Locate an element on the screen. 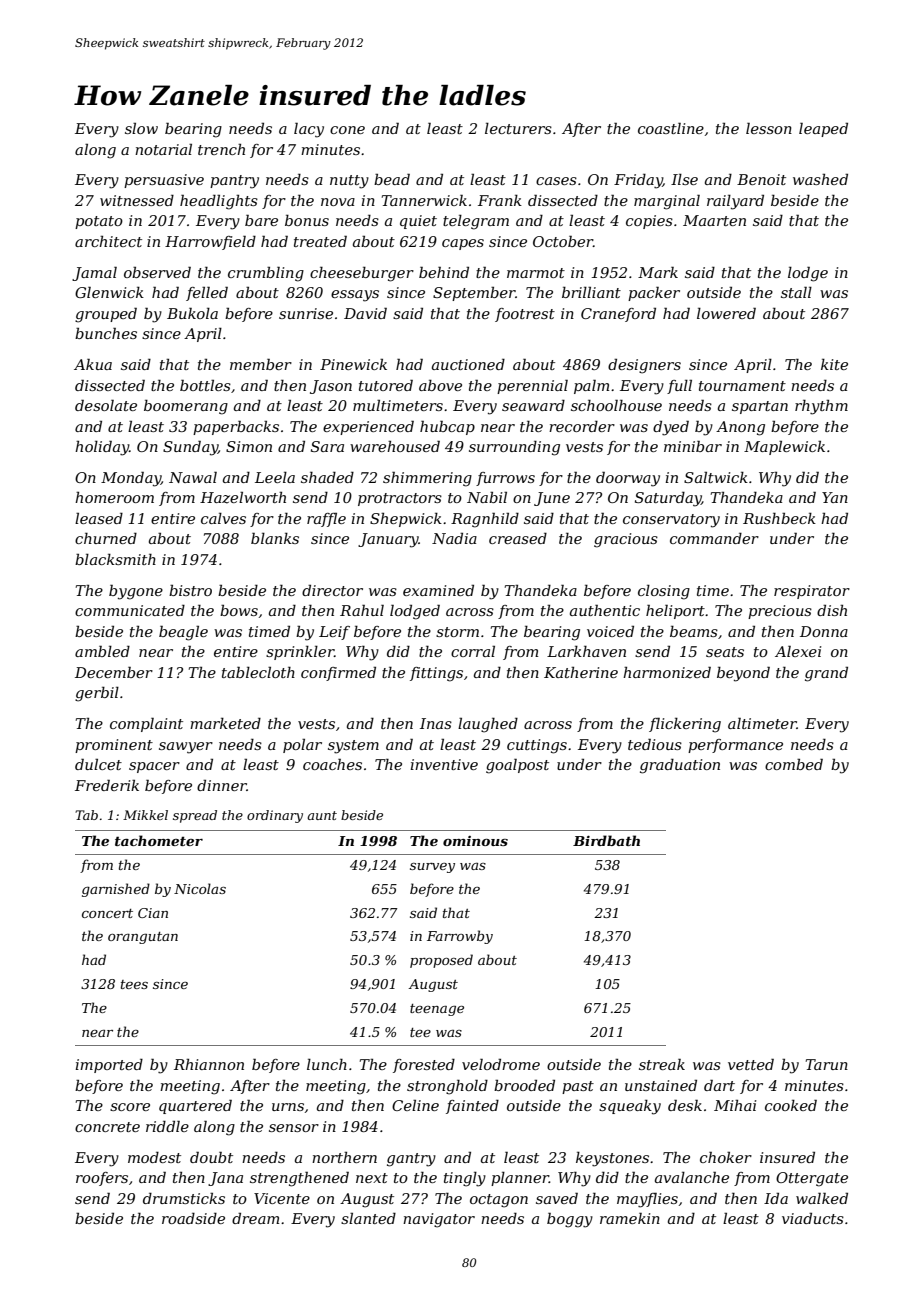 The image size is (924, 1308). auctioned is located at coordinates (468, 364).
